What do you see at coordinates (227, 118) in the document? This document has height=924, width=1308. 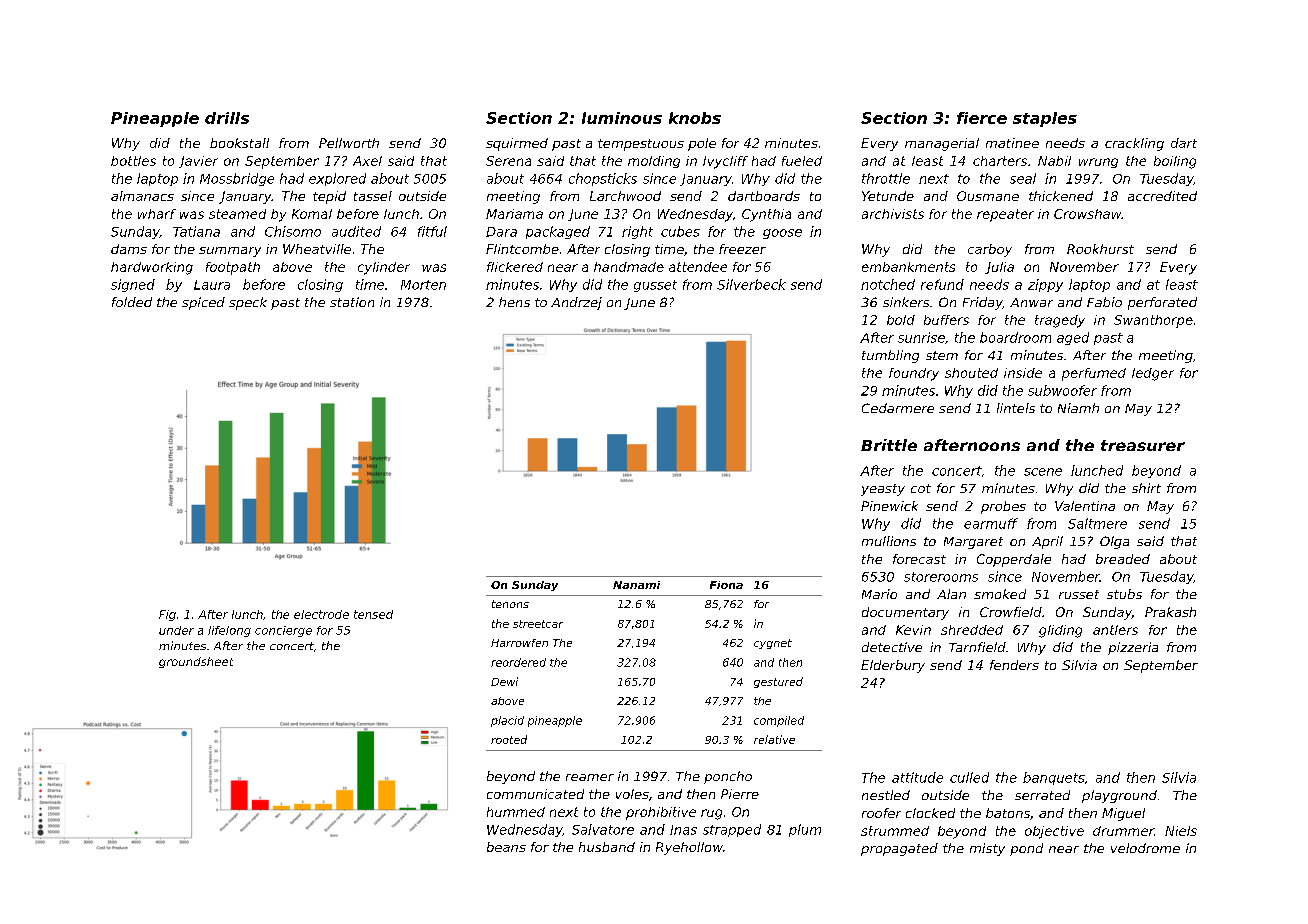 I see `drills` at bounding box center [227, 118].
